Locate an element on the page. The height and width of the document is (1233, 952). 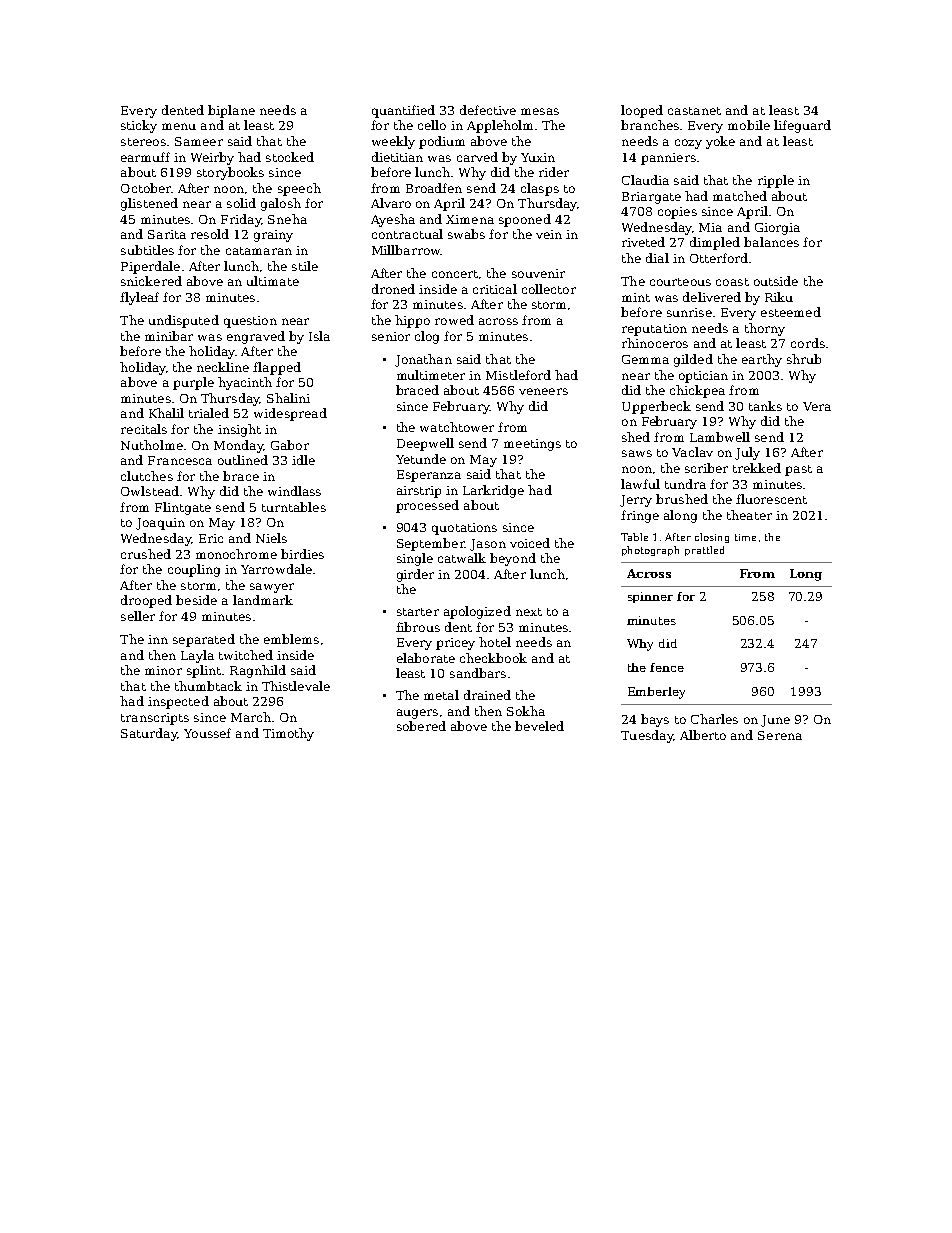
Broadfen is located at coordinates (434, 188).
